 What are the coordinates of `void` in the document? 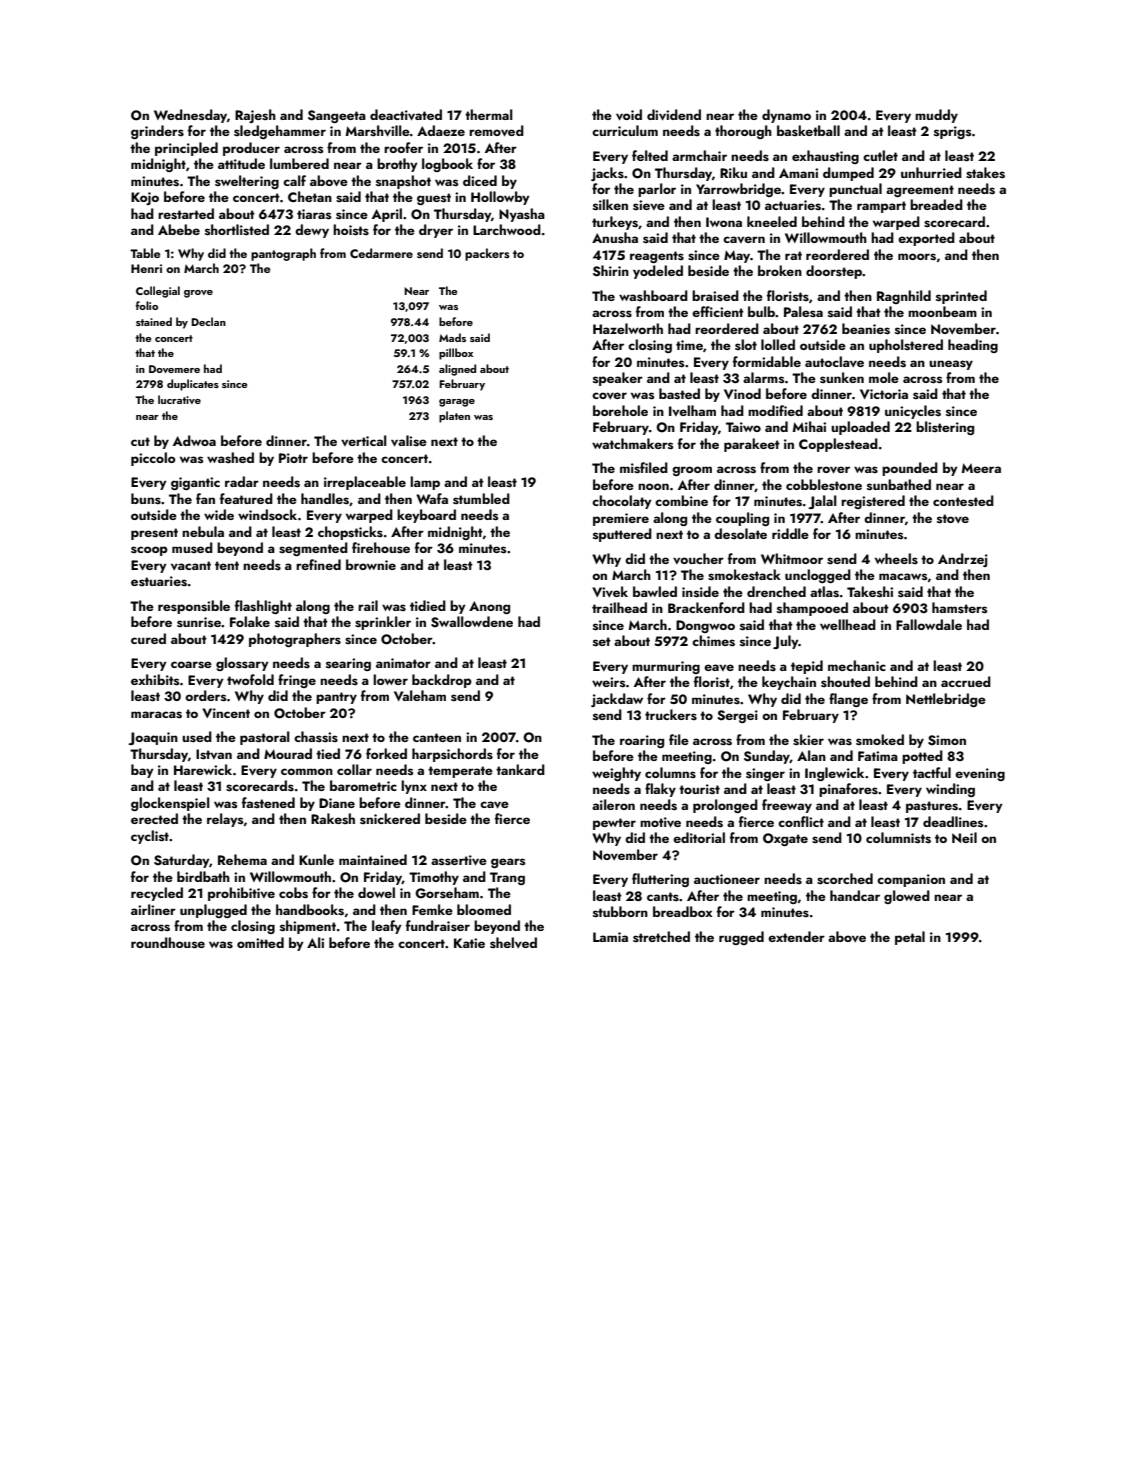 It's located at (629, 115).
